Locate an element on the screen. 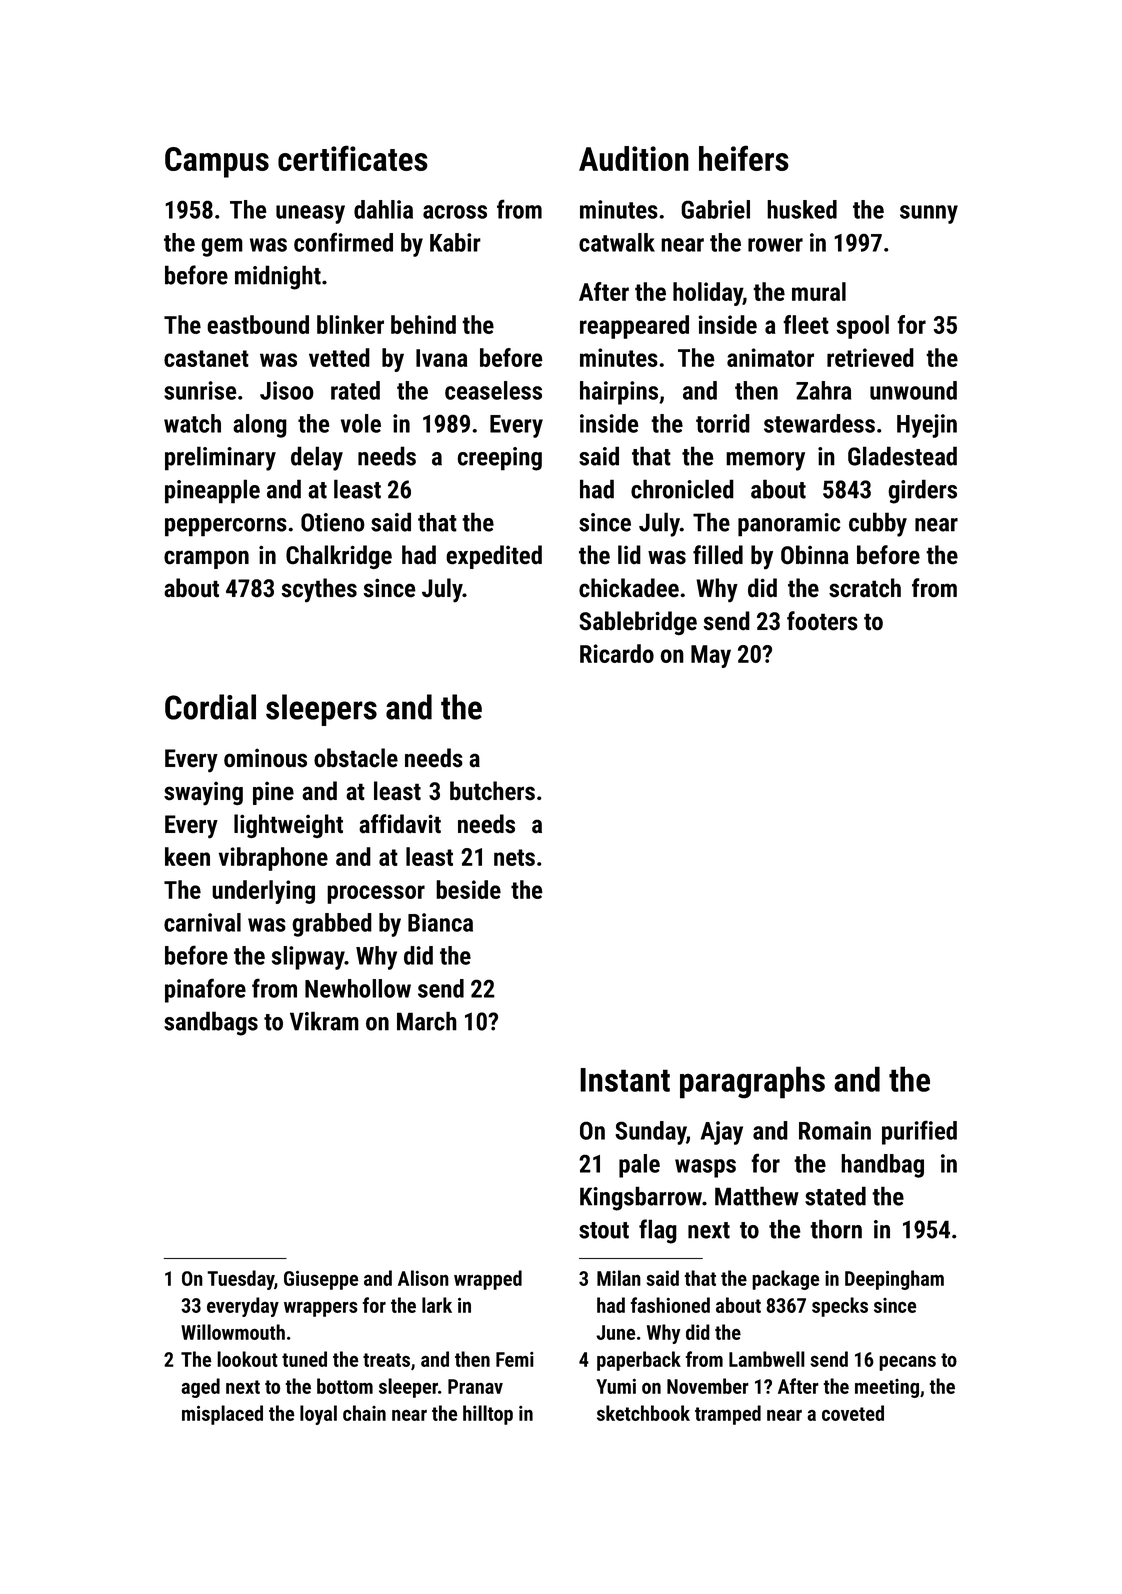 Image resolution: width=1122 pixels, height=1594 pixels. footers is located at coordinates (822, 621).
